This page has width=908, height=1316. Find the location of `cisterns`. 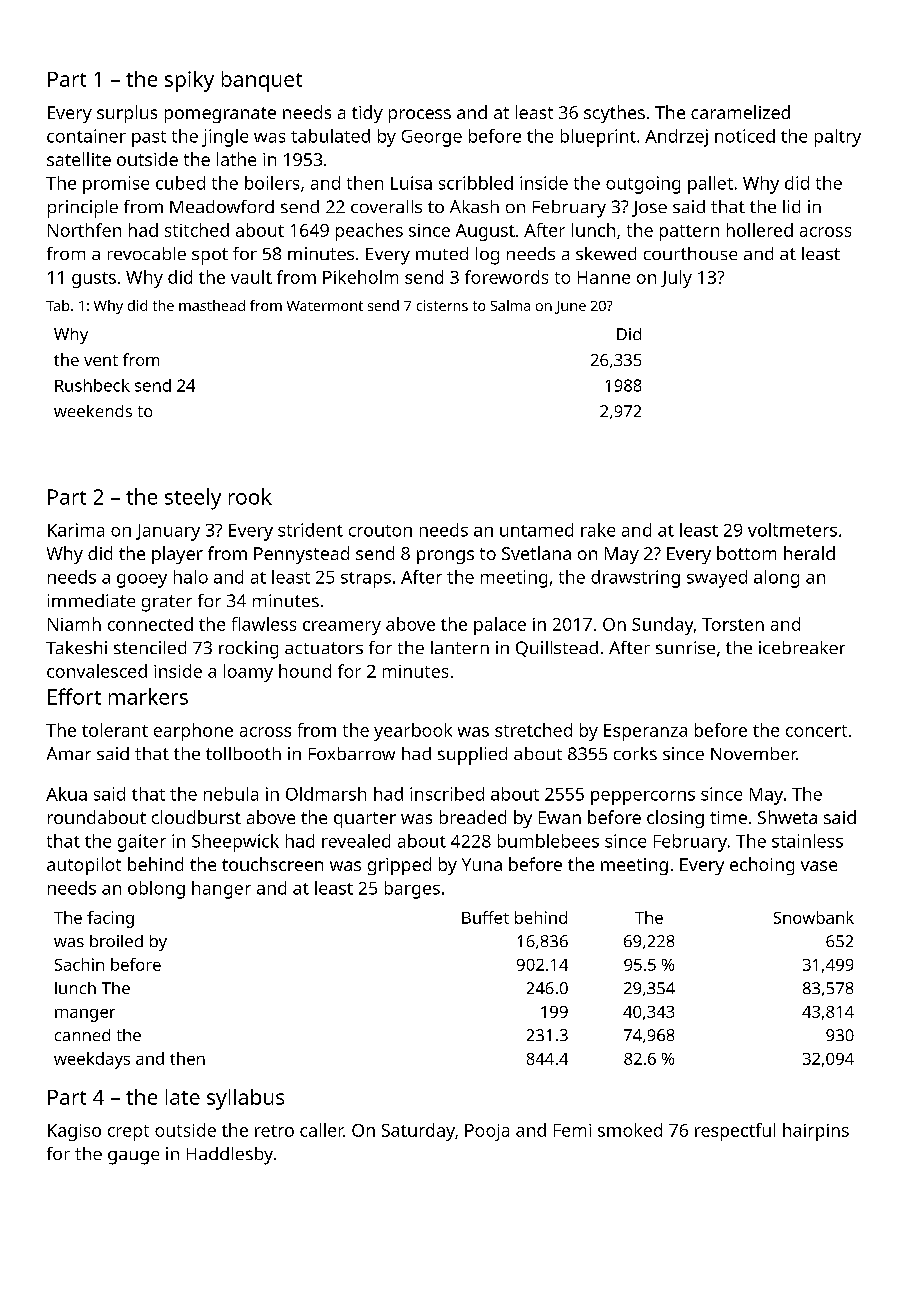

cisterns is located at coordinates (442, 305).
